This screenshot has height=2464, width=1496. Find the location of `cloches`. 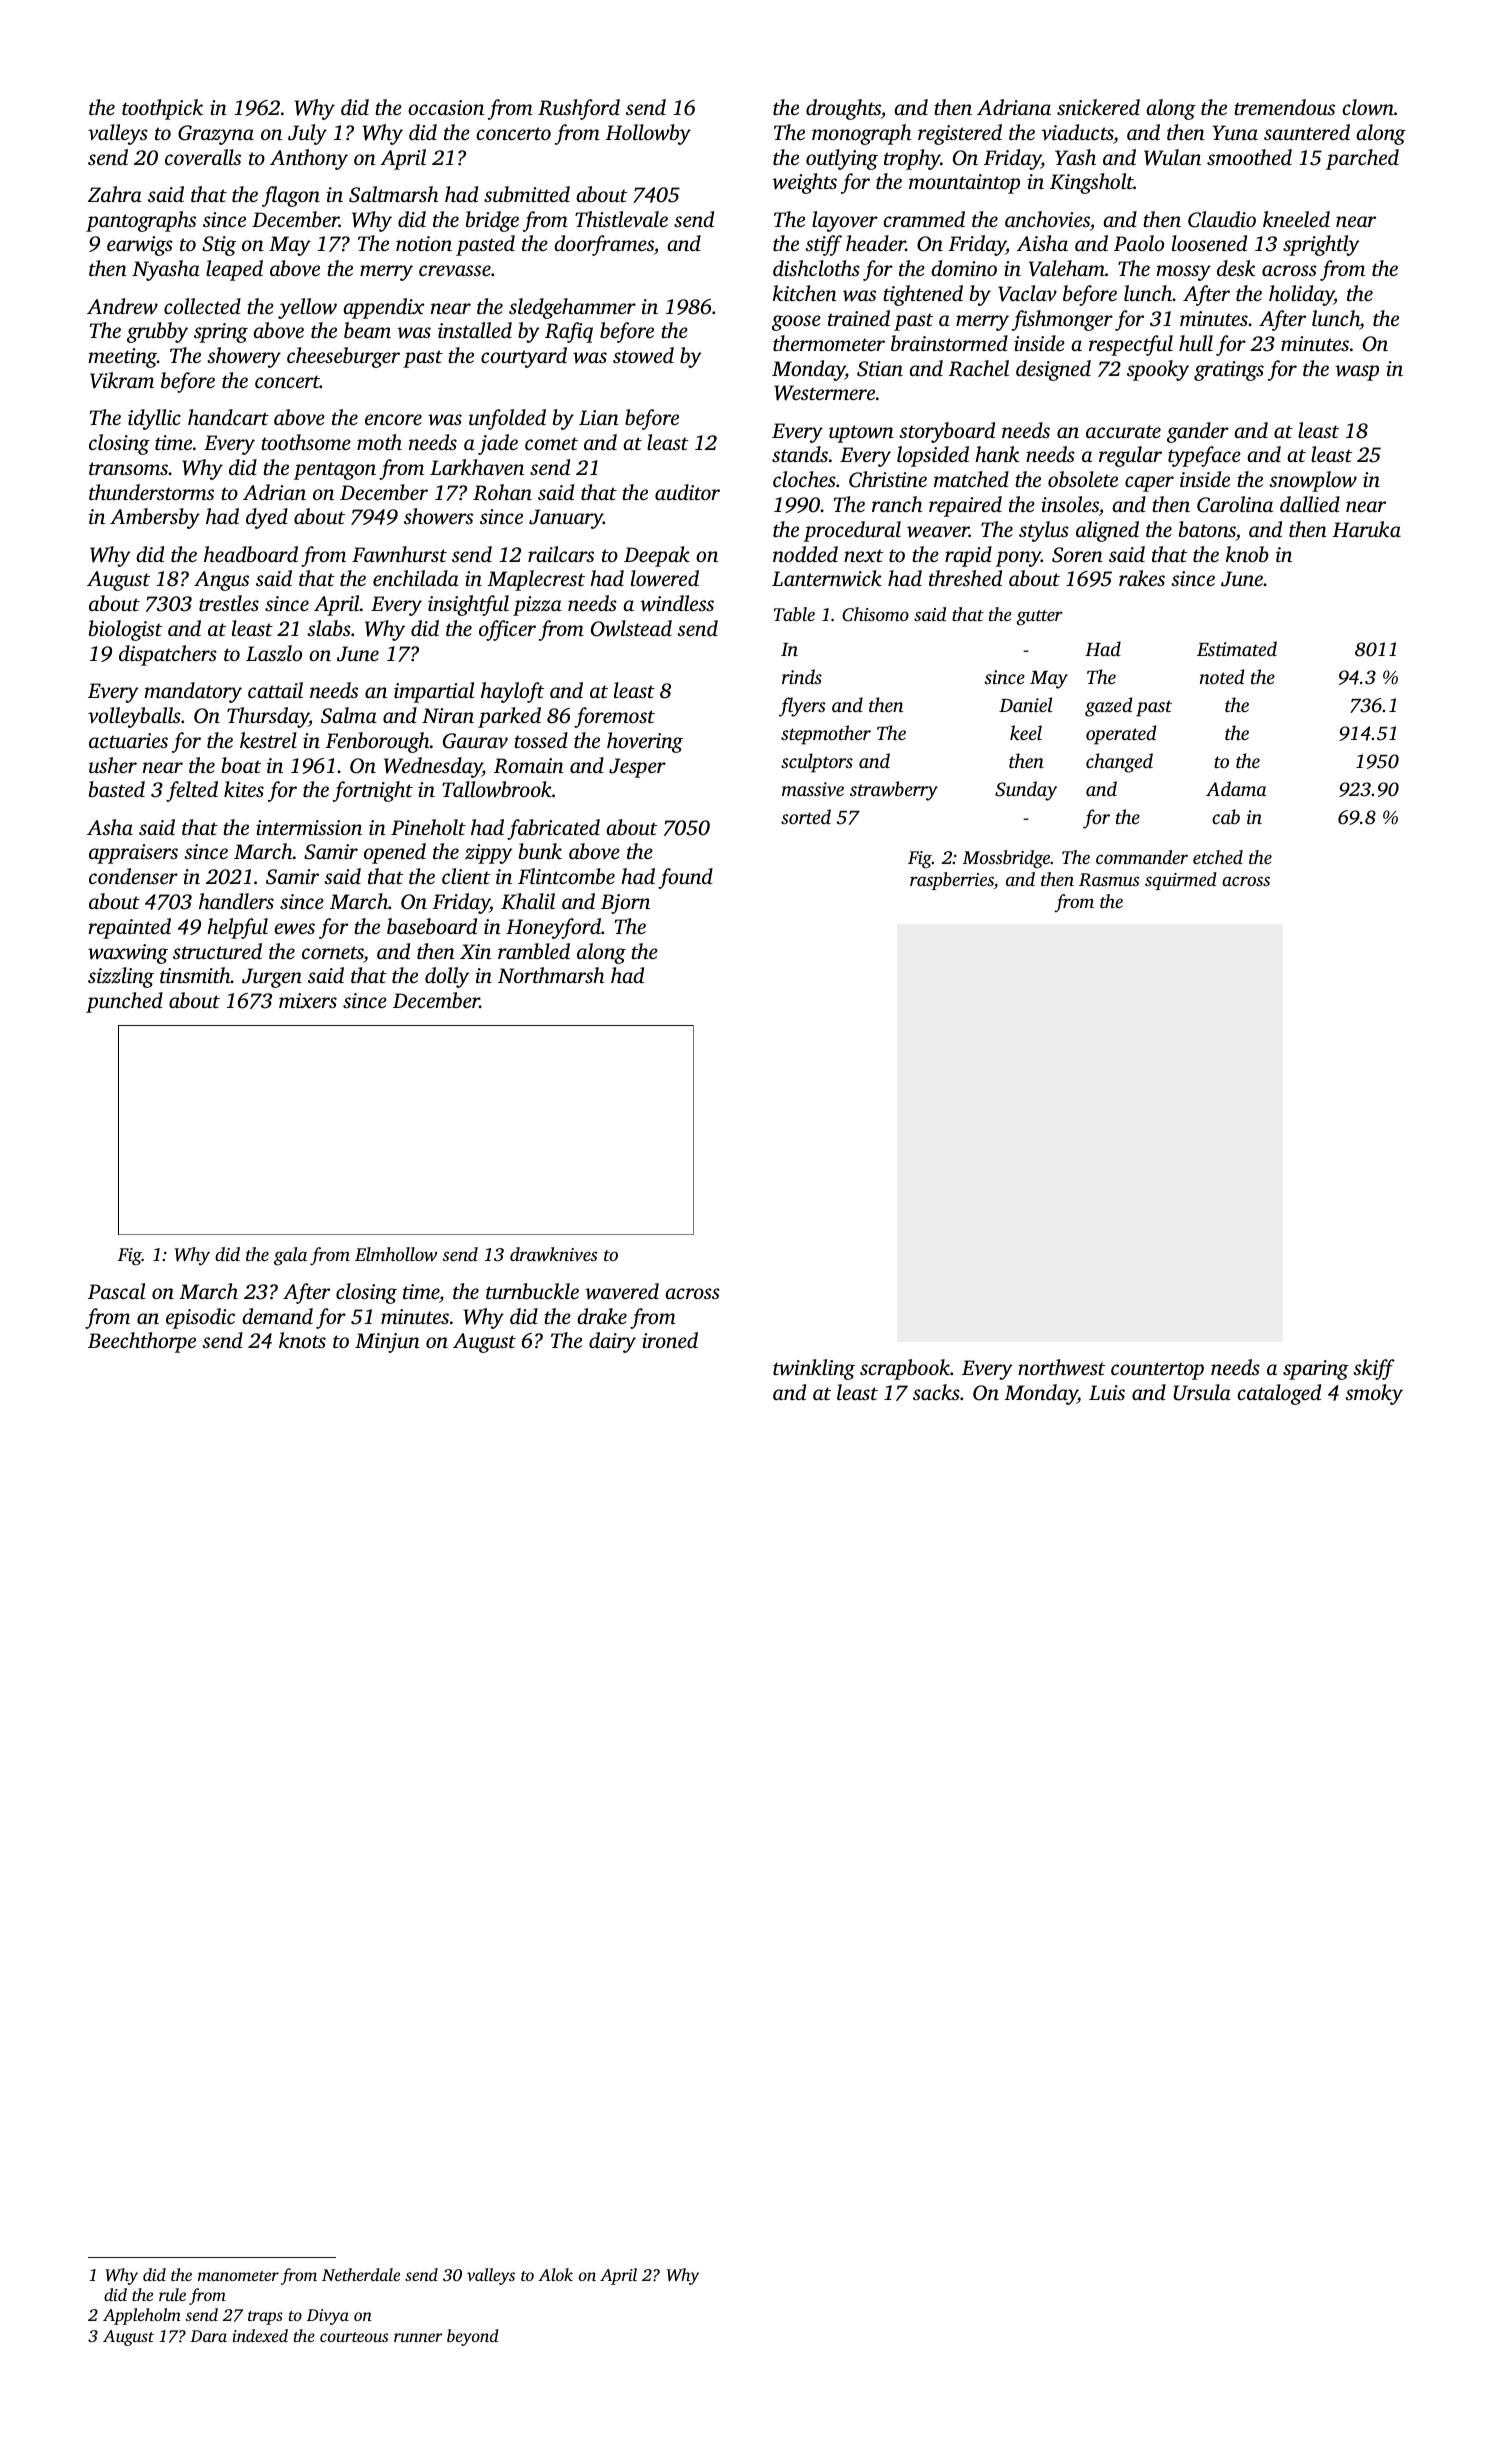

cloches is located at coordinates (804, 479).
